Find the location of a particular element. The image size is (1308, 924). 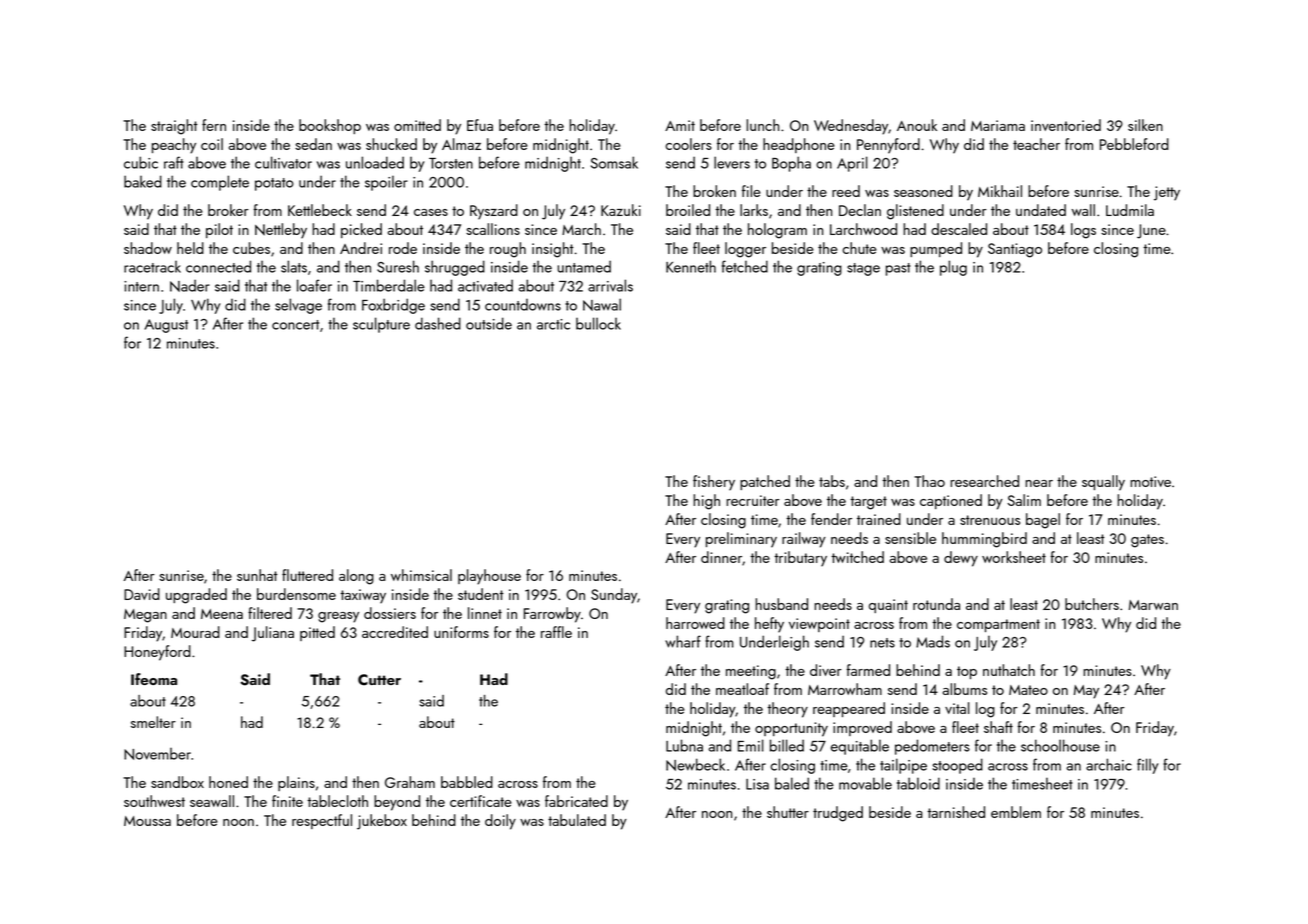

fishery is located at coordinates (714, 483).
